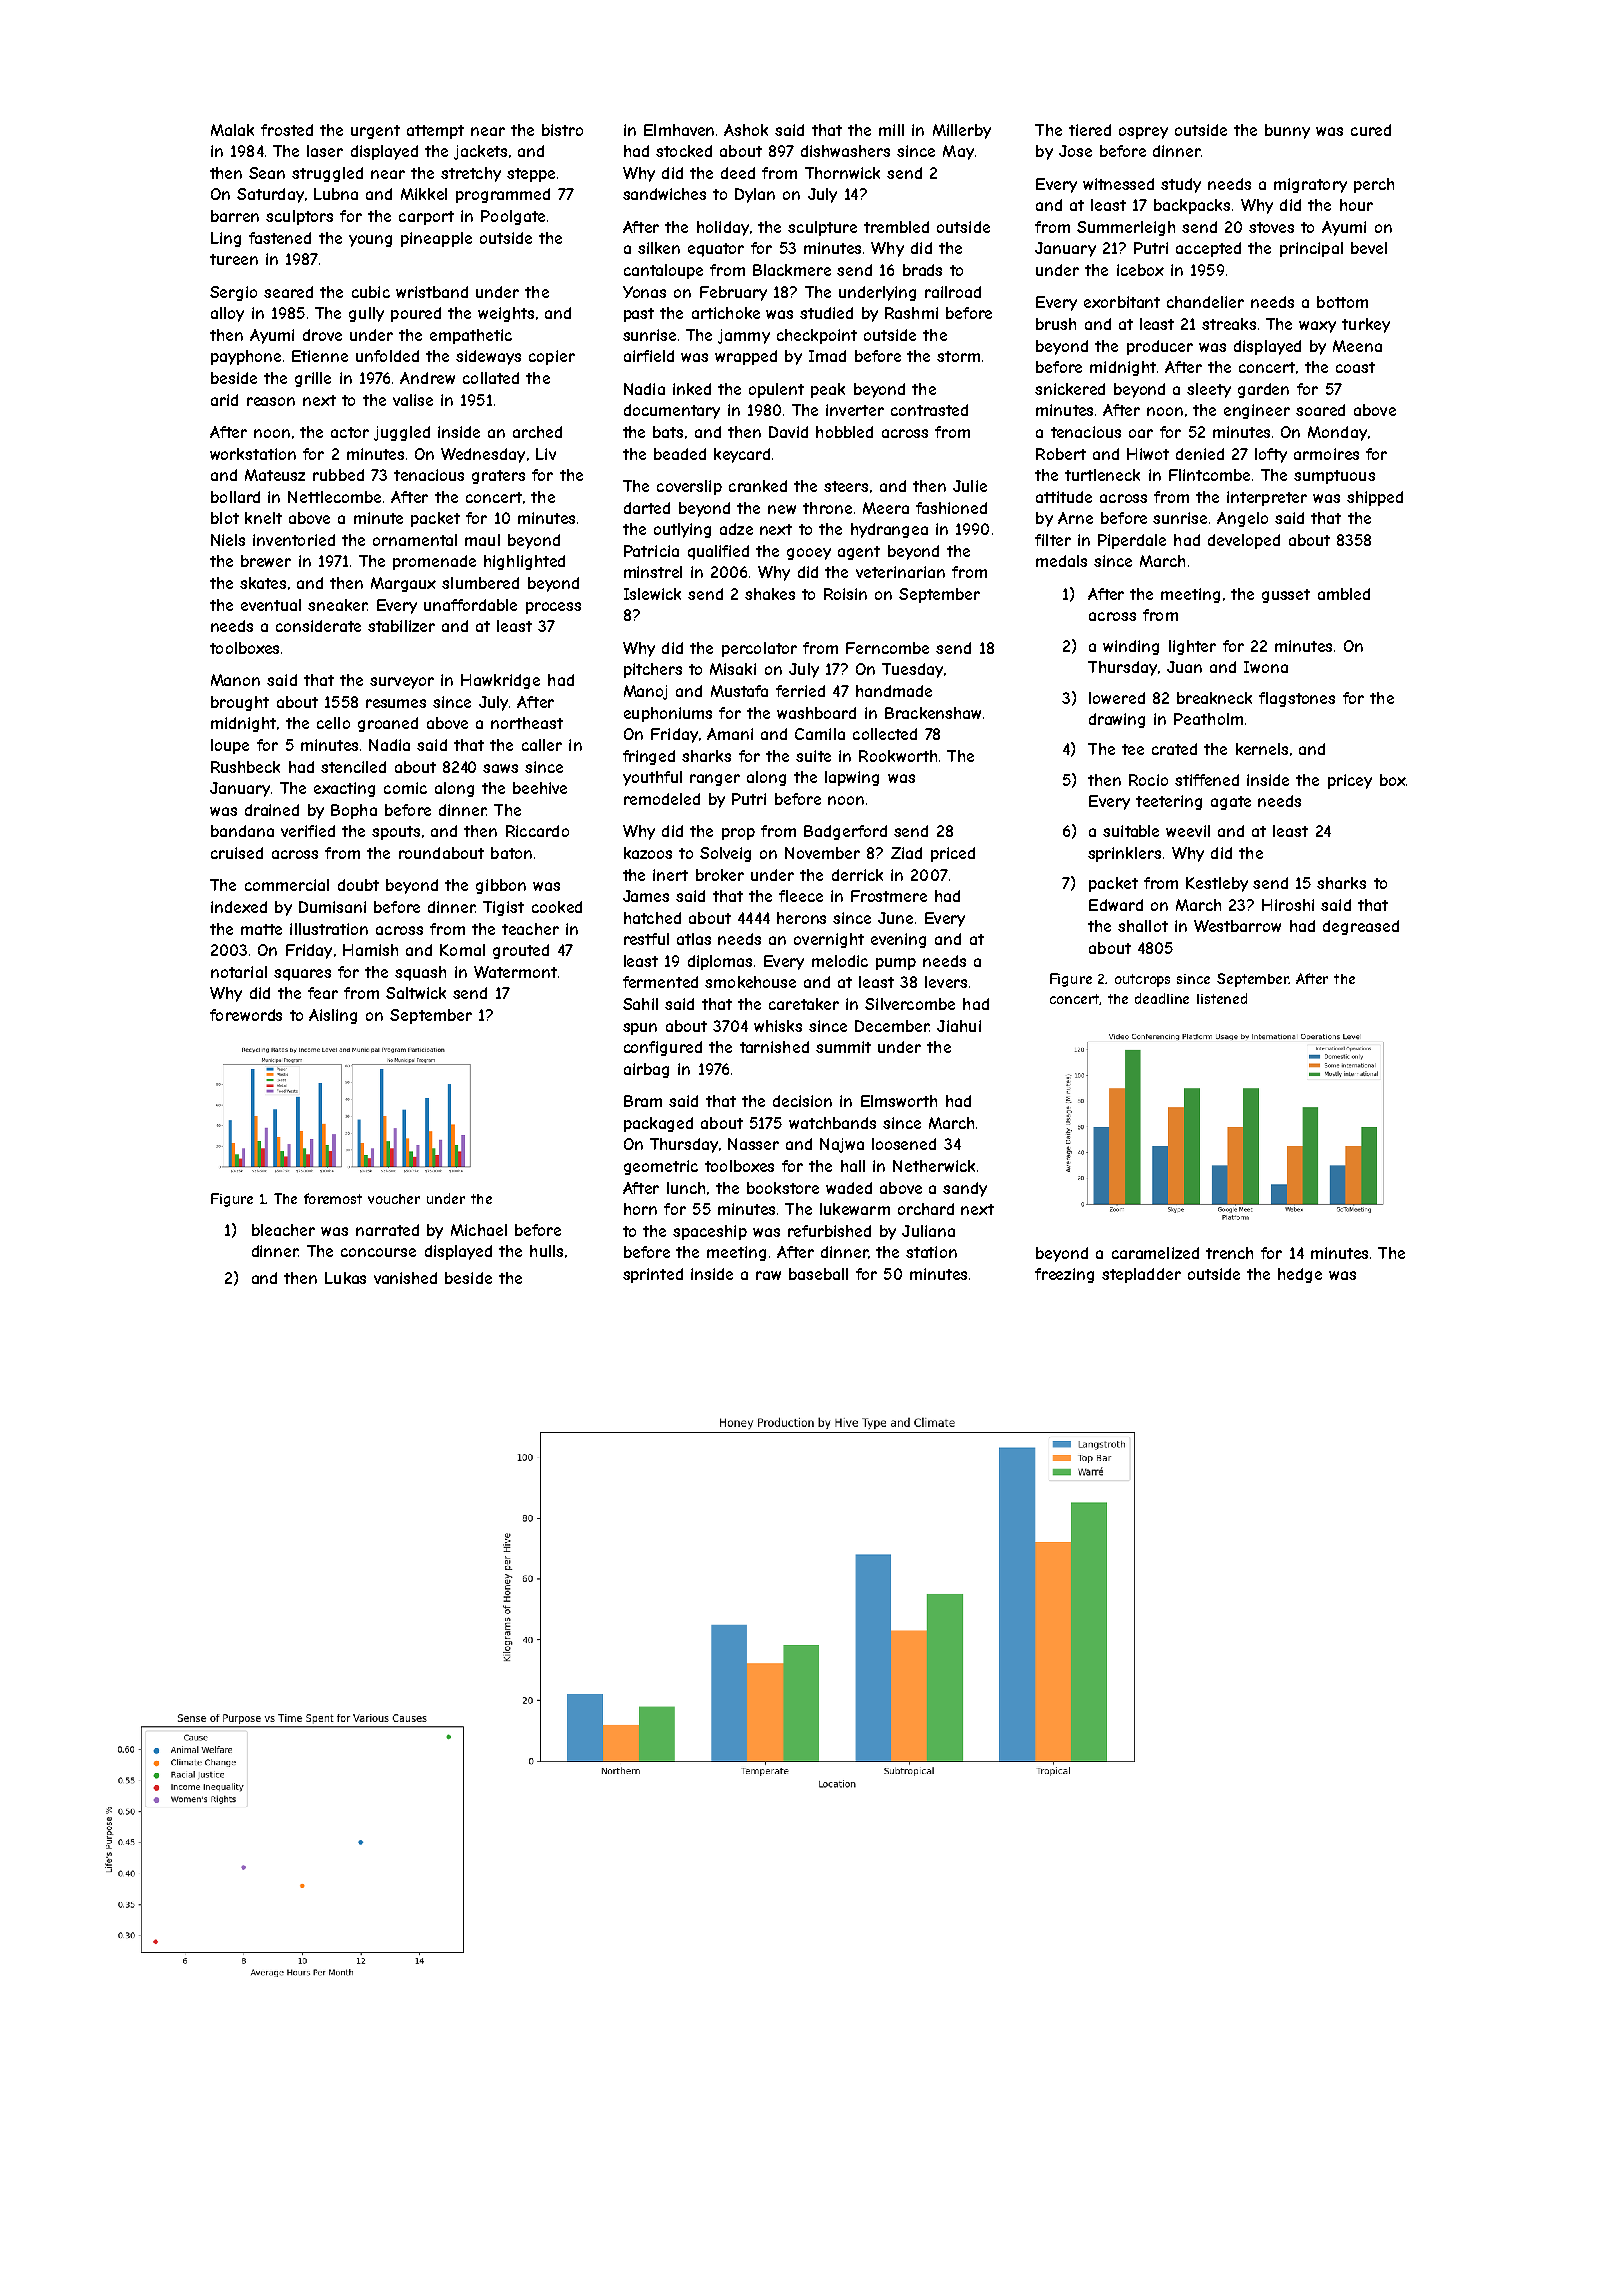 The width and height of the image is (1620, 2292). I want to click on listened, so click(1222, 998).
